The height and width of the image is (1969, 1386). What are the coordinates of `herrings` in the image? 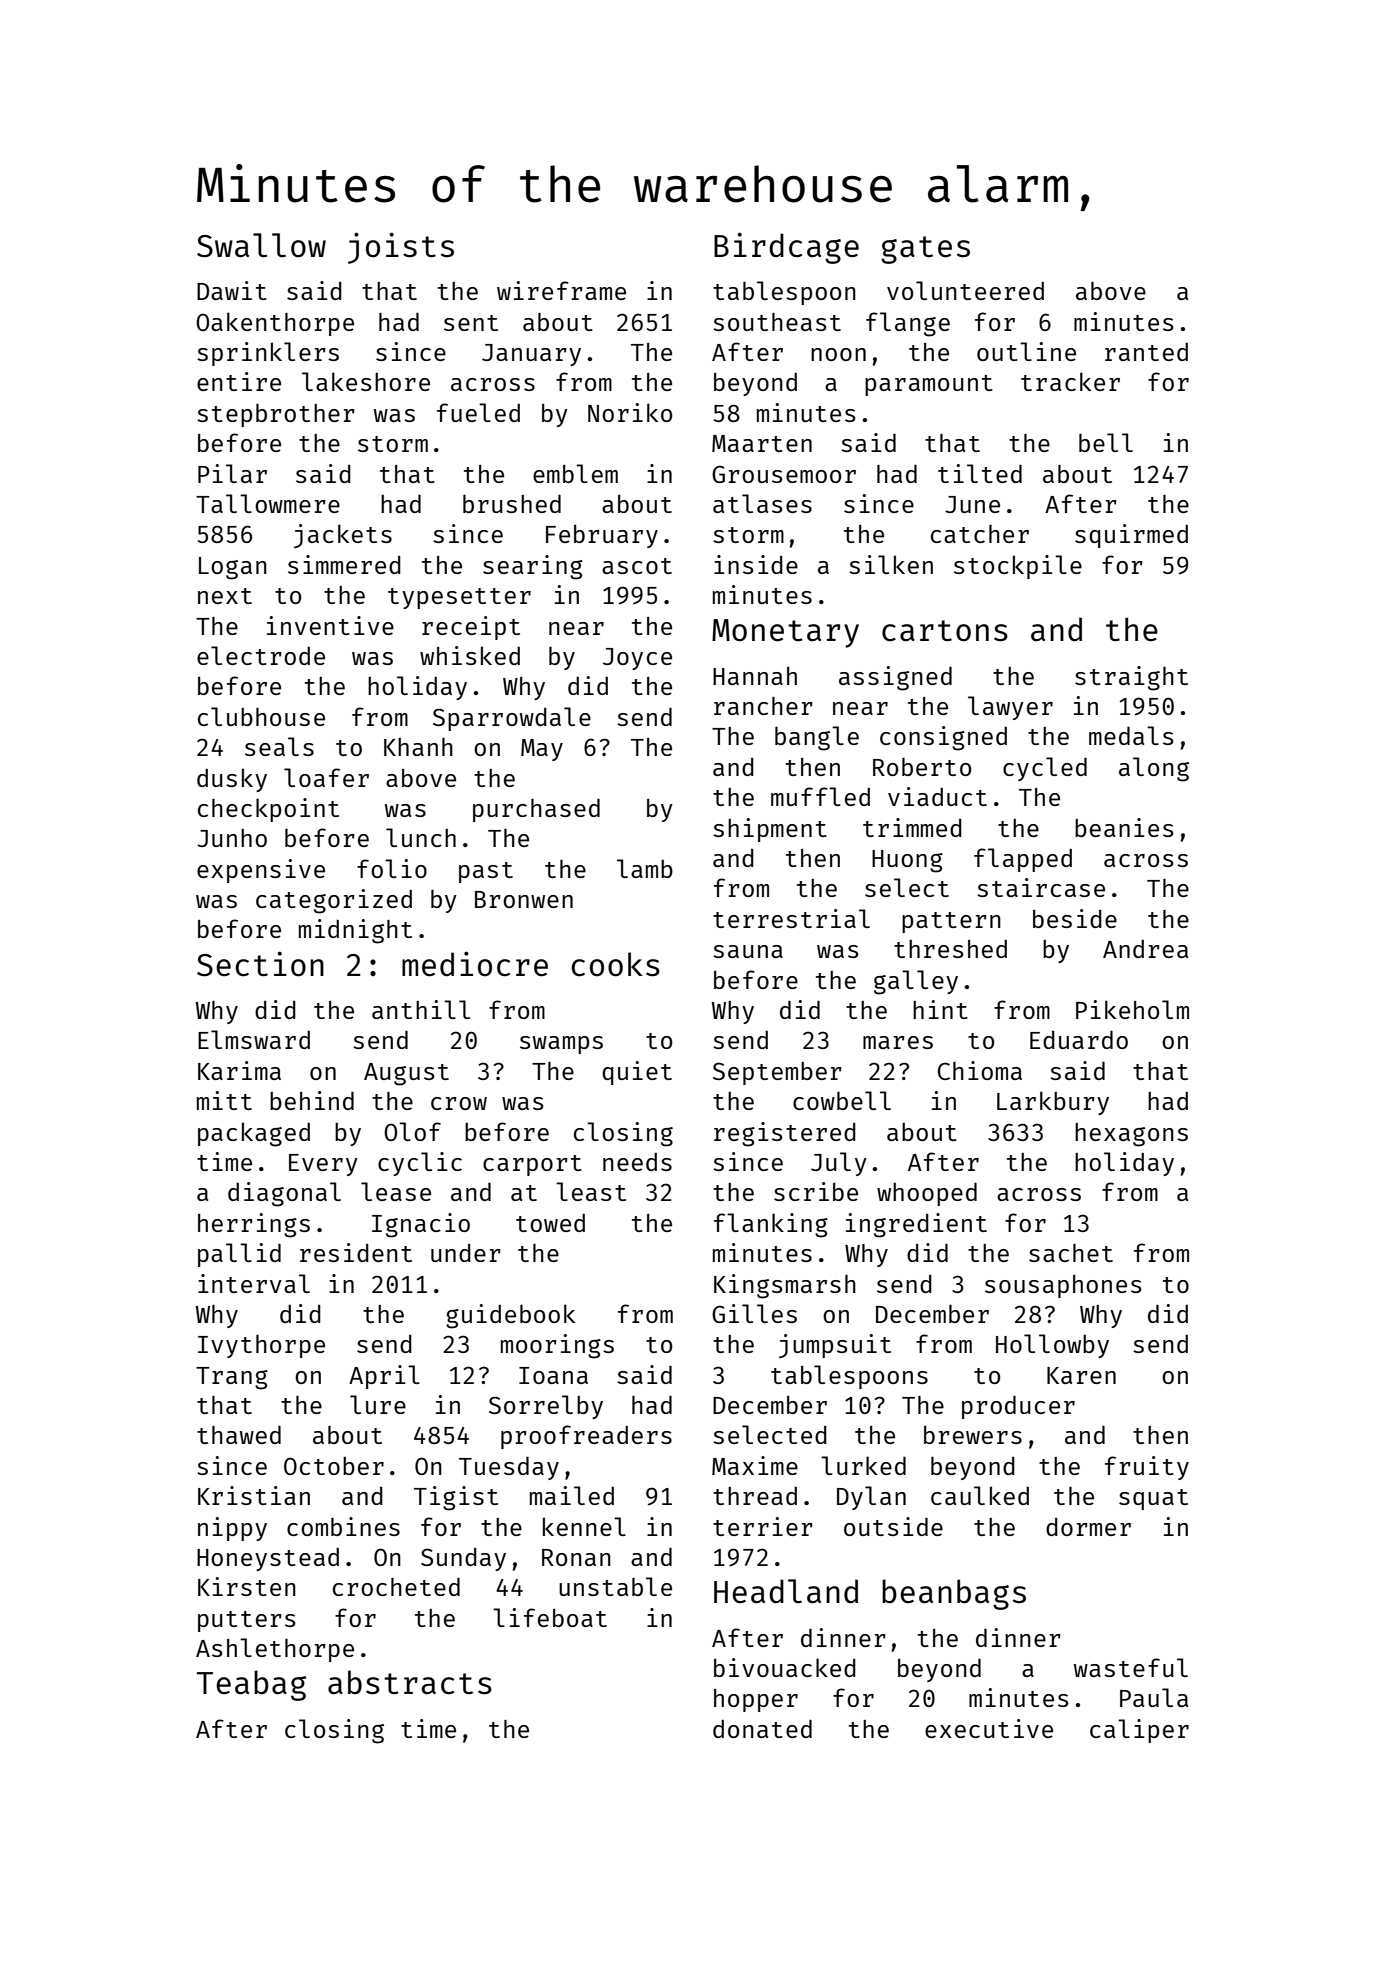 It's located at (254, 1225).
